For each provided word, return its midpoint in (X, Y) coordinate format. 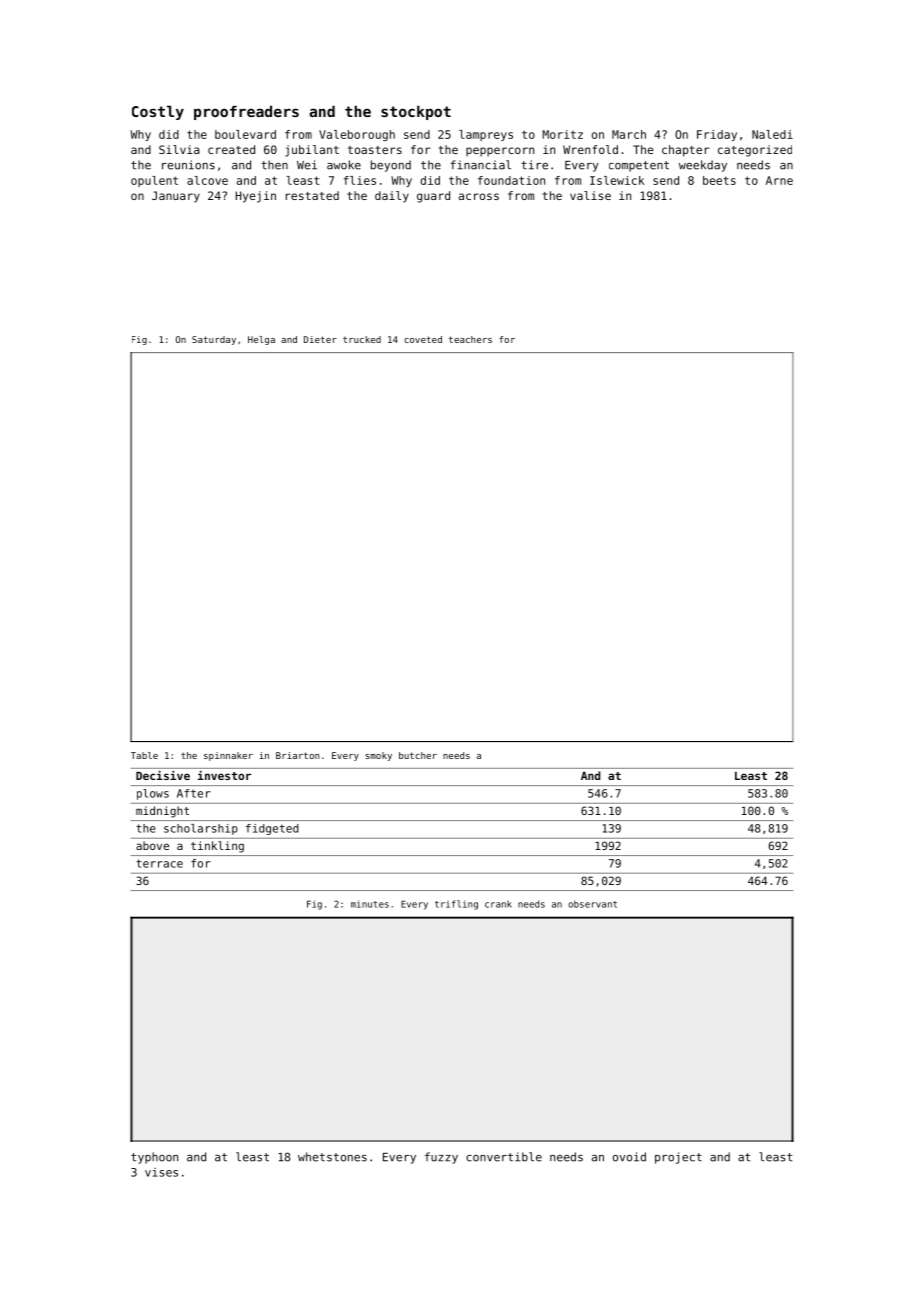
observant (592, 904)
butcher (418, 755)
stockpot (416, 112)
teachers (470, 339)
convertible (504, 1157)
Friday (717, 135)
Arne (779, 180)
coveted (423, 339)
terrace (159, 863)
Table (144, 755)
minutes (370, 904)
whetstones (332, 1157)
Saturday (214, 340)
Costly (158, 112)
